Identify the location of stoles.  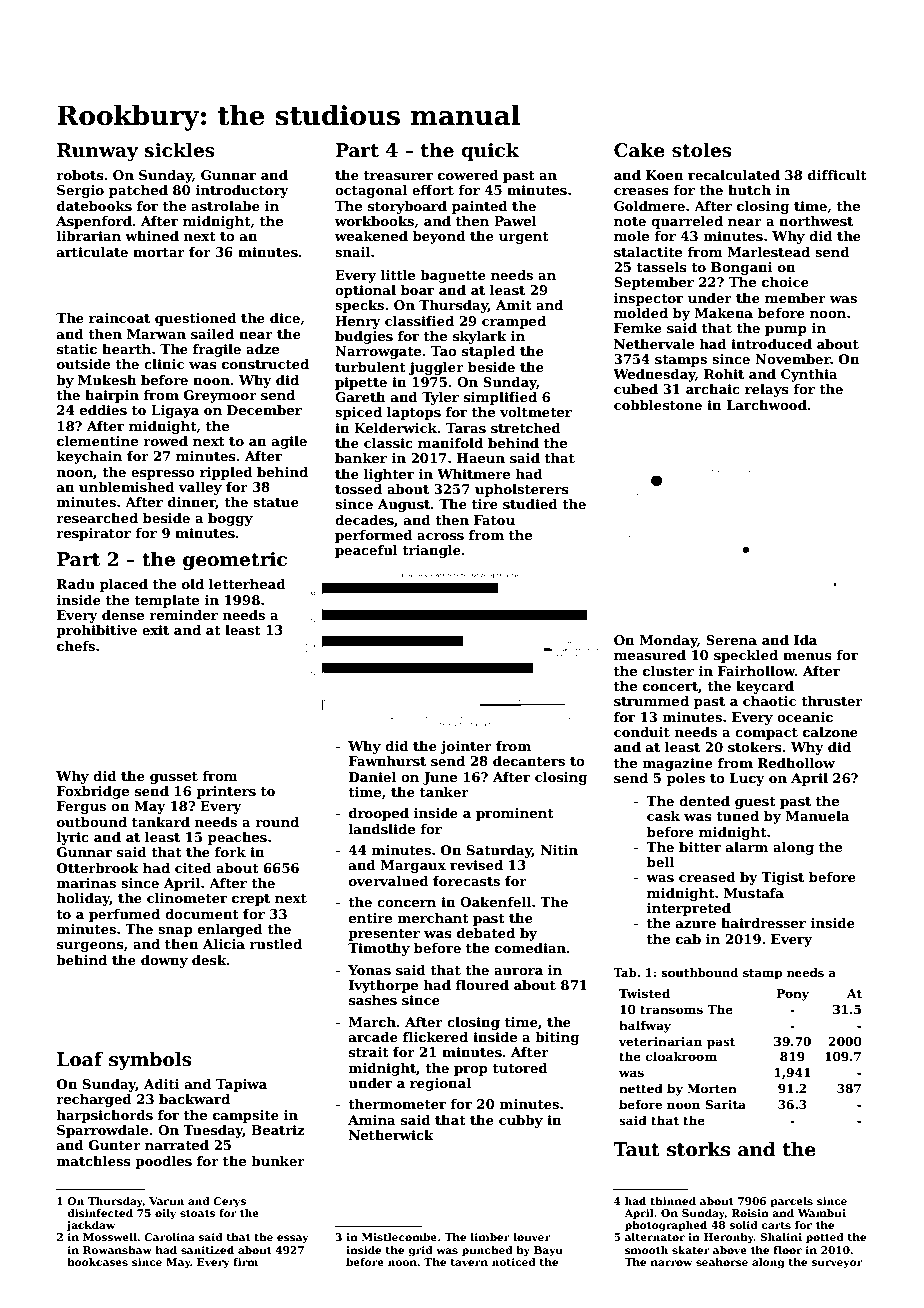
(702, 150).
